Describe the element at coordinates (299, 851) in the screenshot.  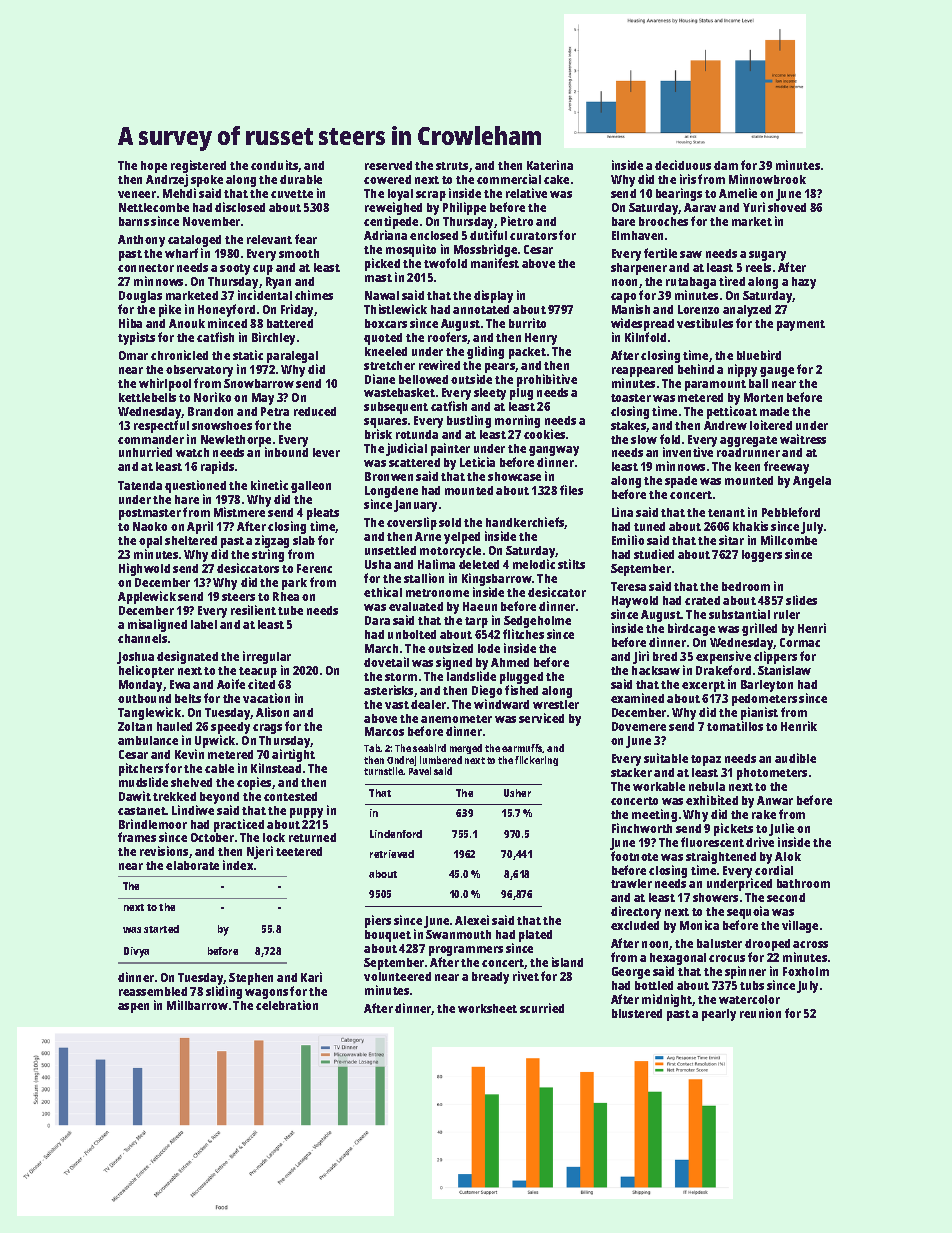
I see `teetered` at that location.
